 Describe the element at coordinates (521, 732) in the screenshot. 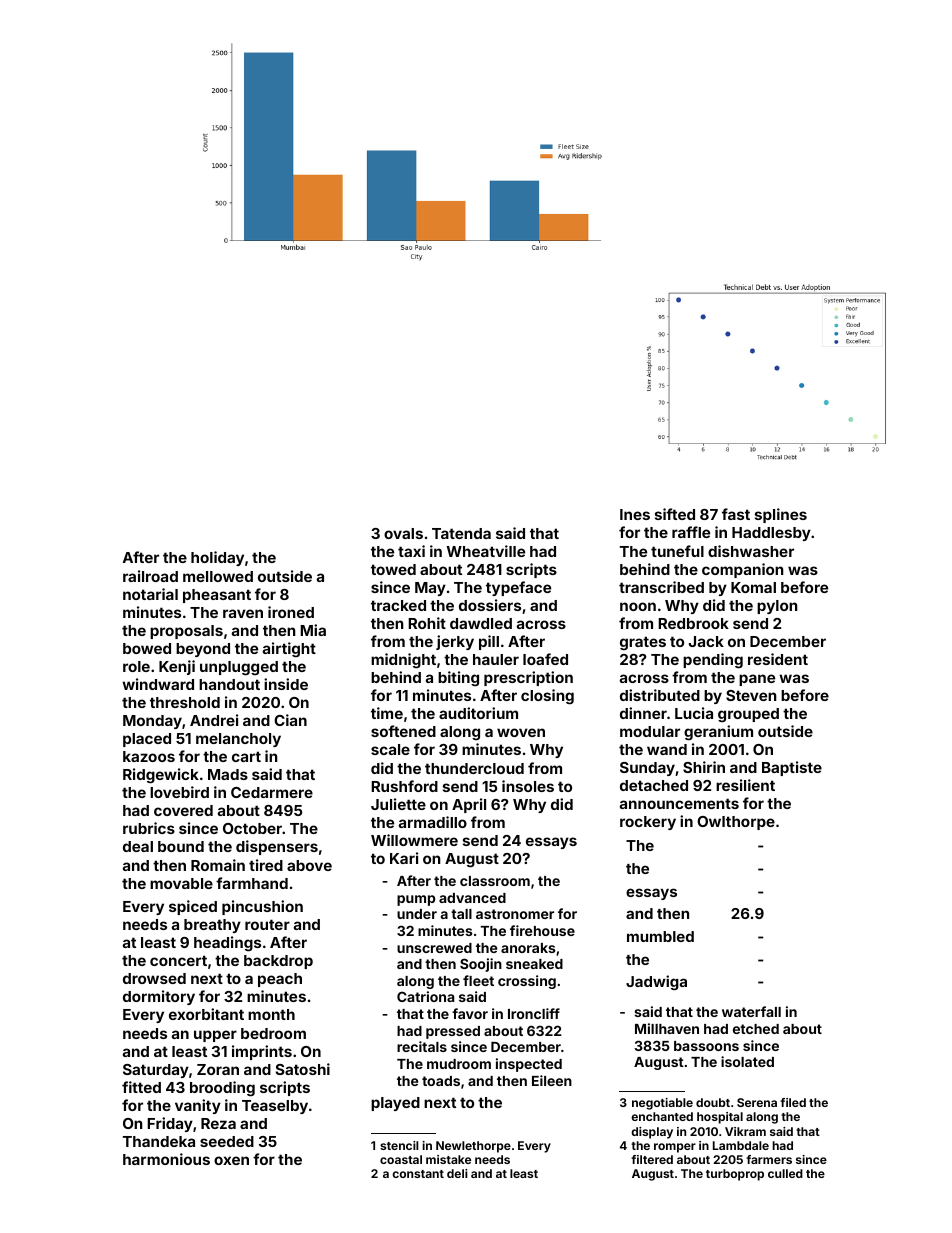

I see `woven` at that location.
